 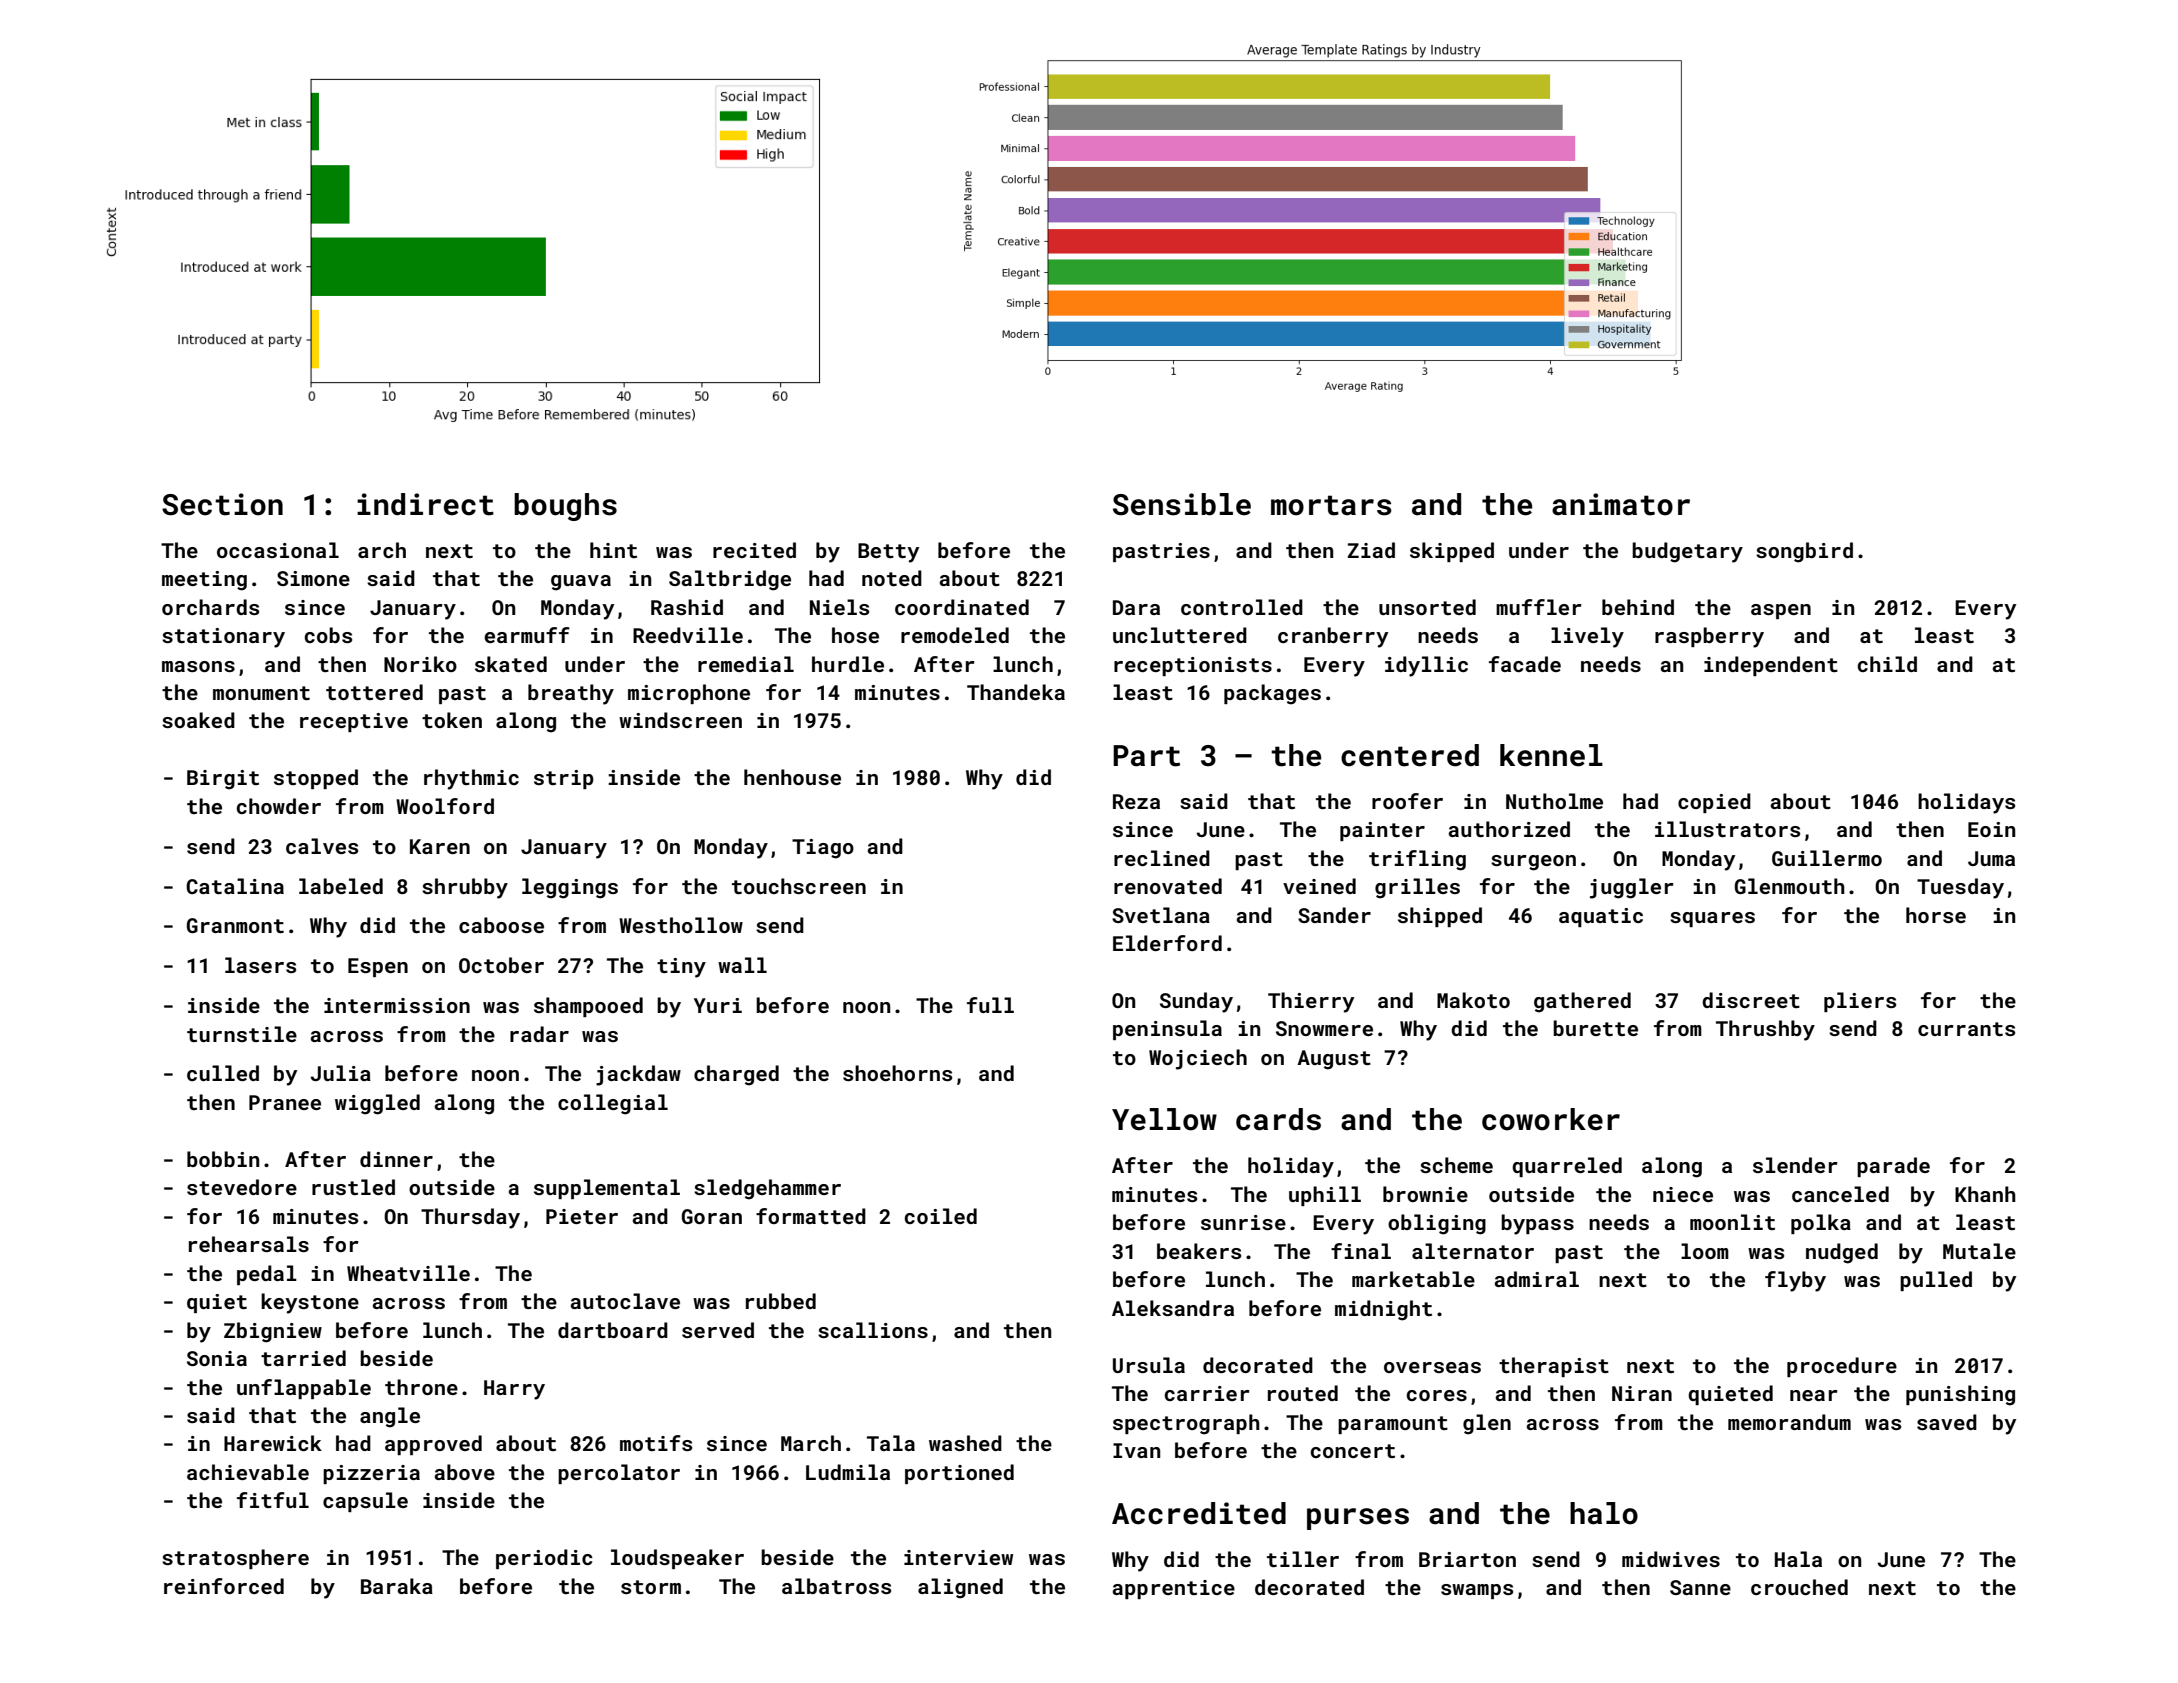 I want to click on stevedore, so click(x=242, y=1187).
